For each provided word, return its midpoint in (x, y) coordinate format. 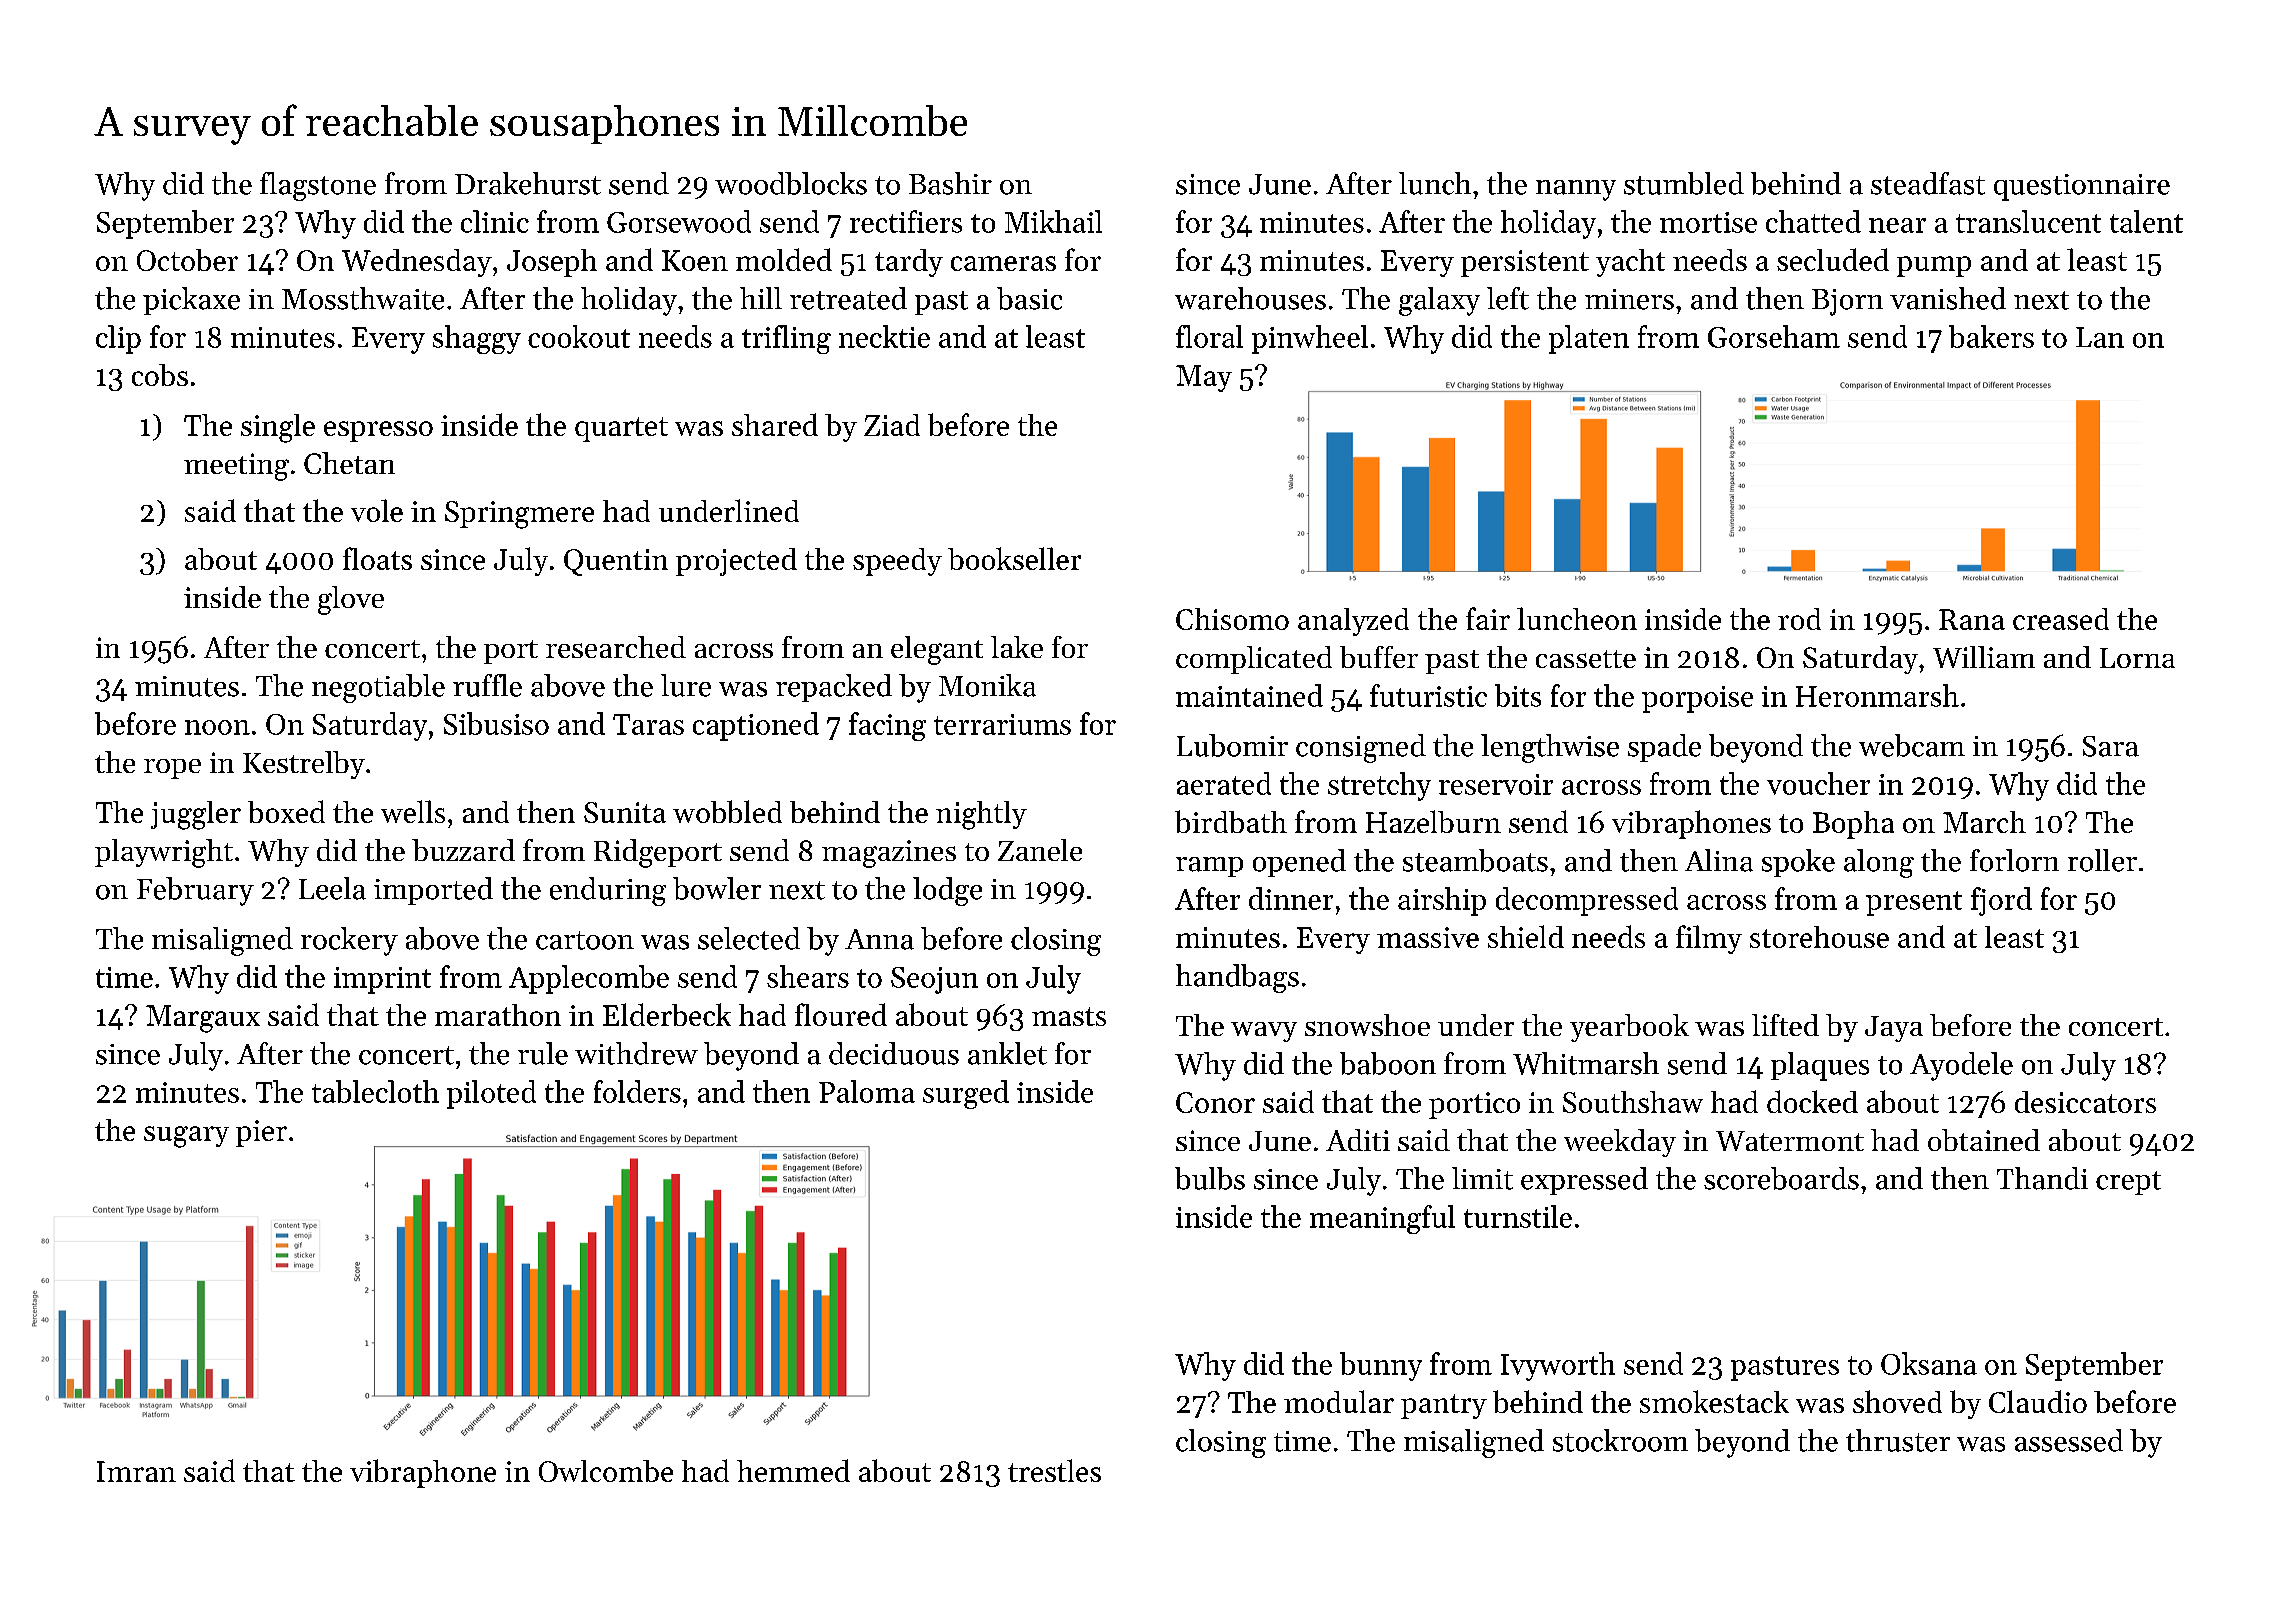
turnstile (1518, 1216)
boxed (286, 811)
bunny (1381, 1366)
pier (261, 1133)
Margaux (203, 1019)
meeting (236, 467)
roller (2102, 860)
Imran (136, 1471)
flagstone (318, 186)
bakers (1991, 336)
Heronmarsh (1877, 695)
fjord (2001, 901)
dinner (1291, 898)
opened (1299, 863)
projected (736, 562)
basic (1029, 298)
